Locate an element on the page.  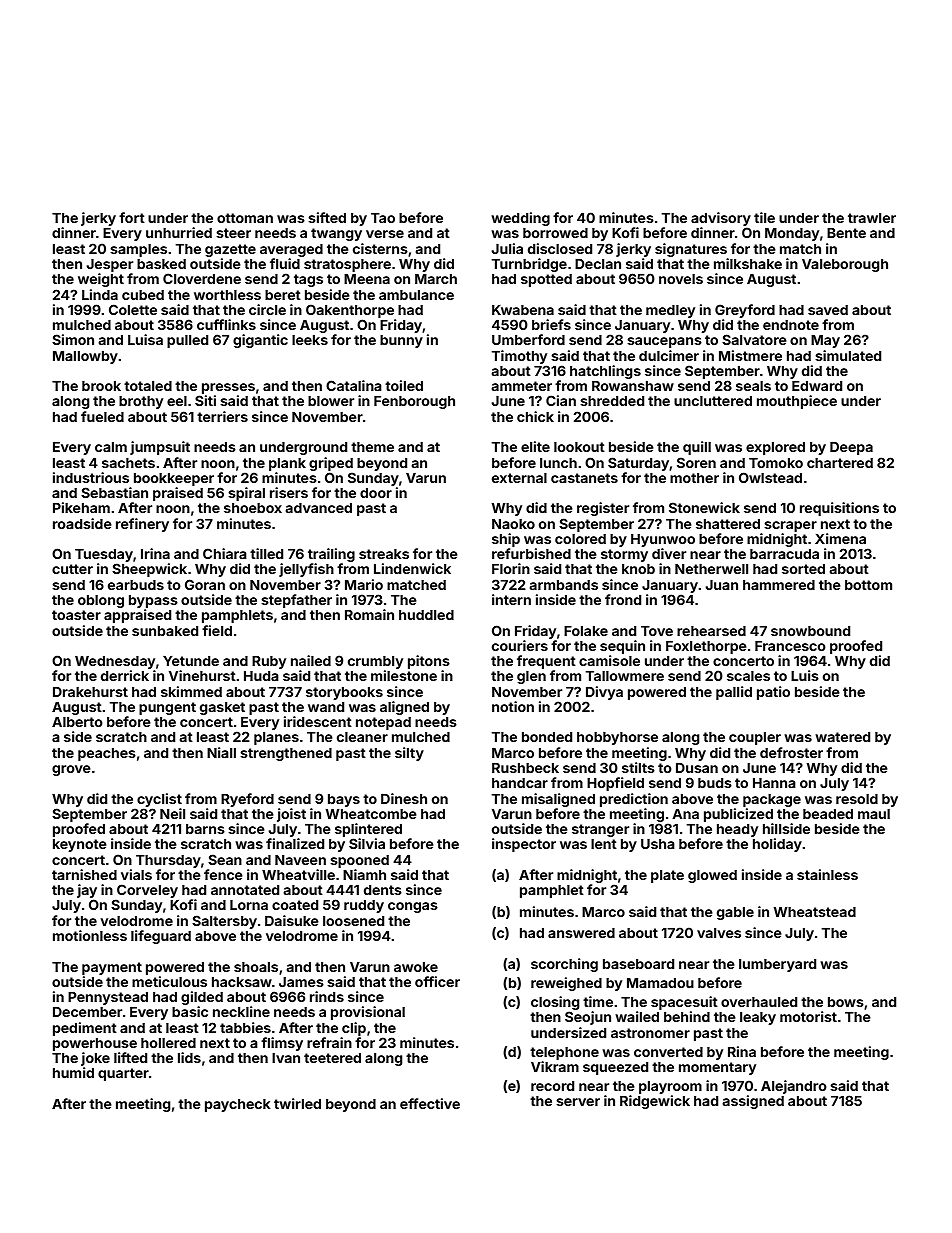
teetered is located at coordinates (332, 1058).
